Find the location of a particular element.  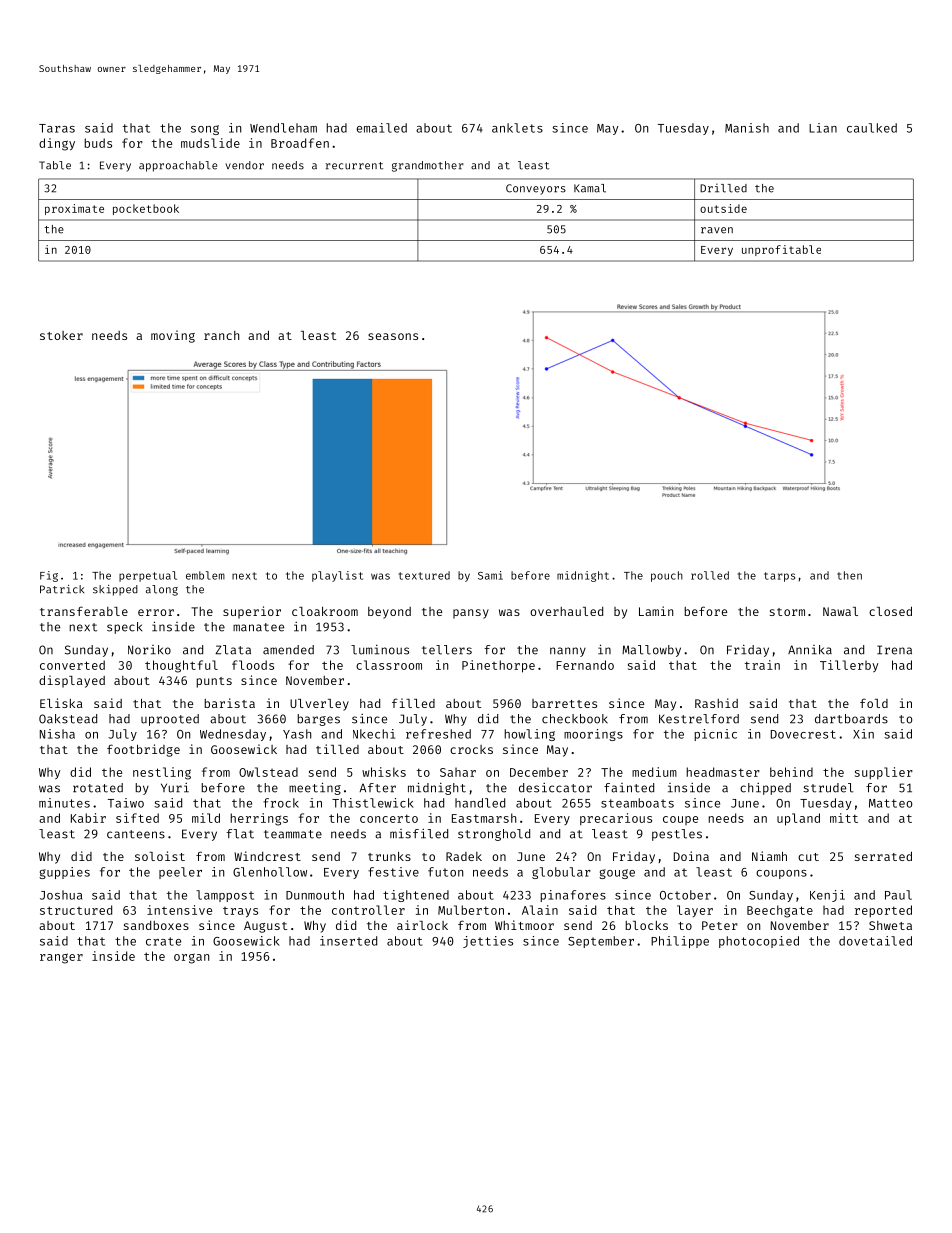

seasons is located at coordinates (393, 336).
